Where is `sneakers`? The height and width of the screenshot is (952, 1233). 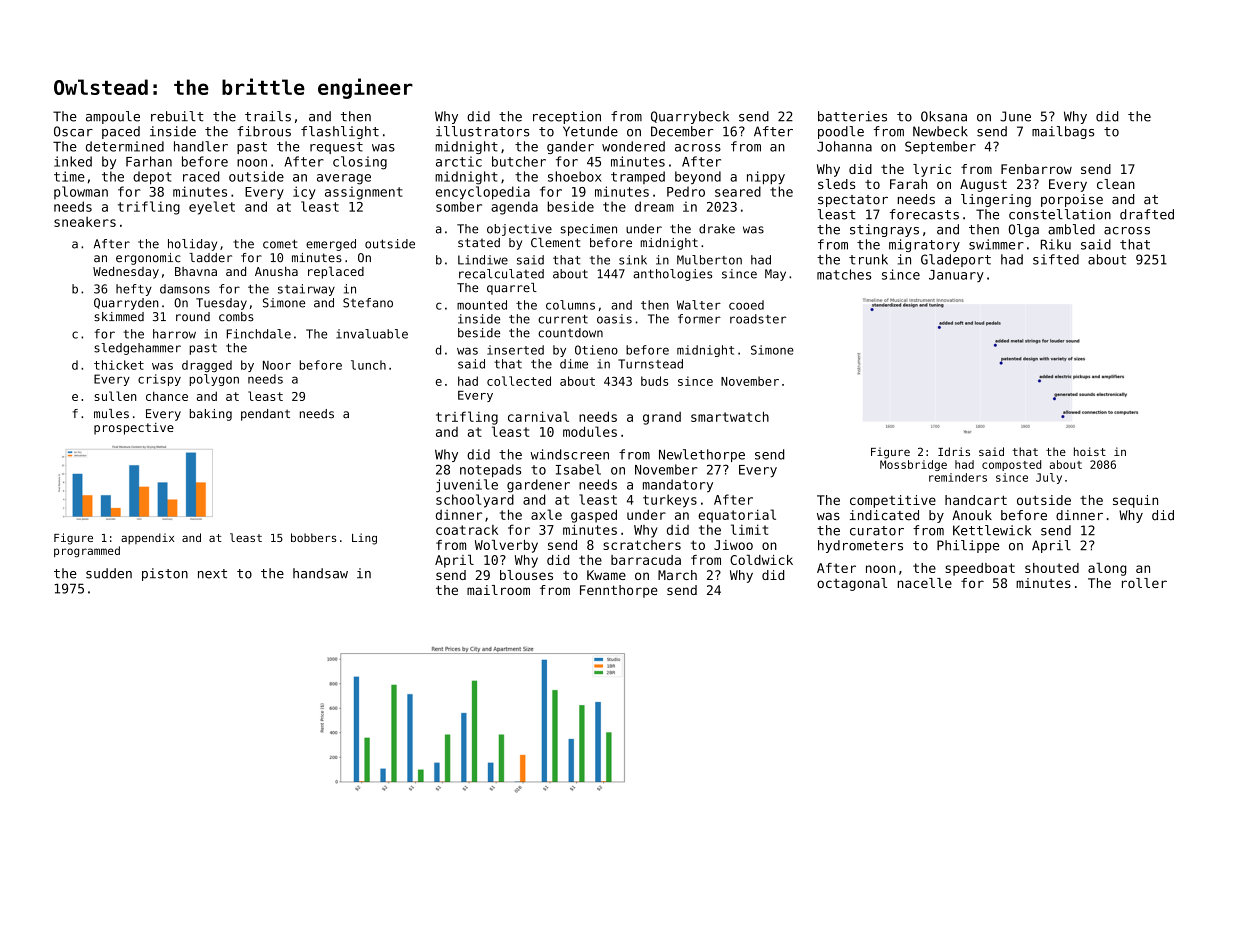
sneakers is located at coordinates (85, 222).
